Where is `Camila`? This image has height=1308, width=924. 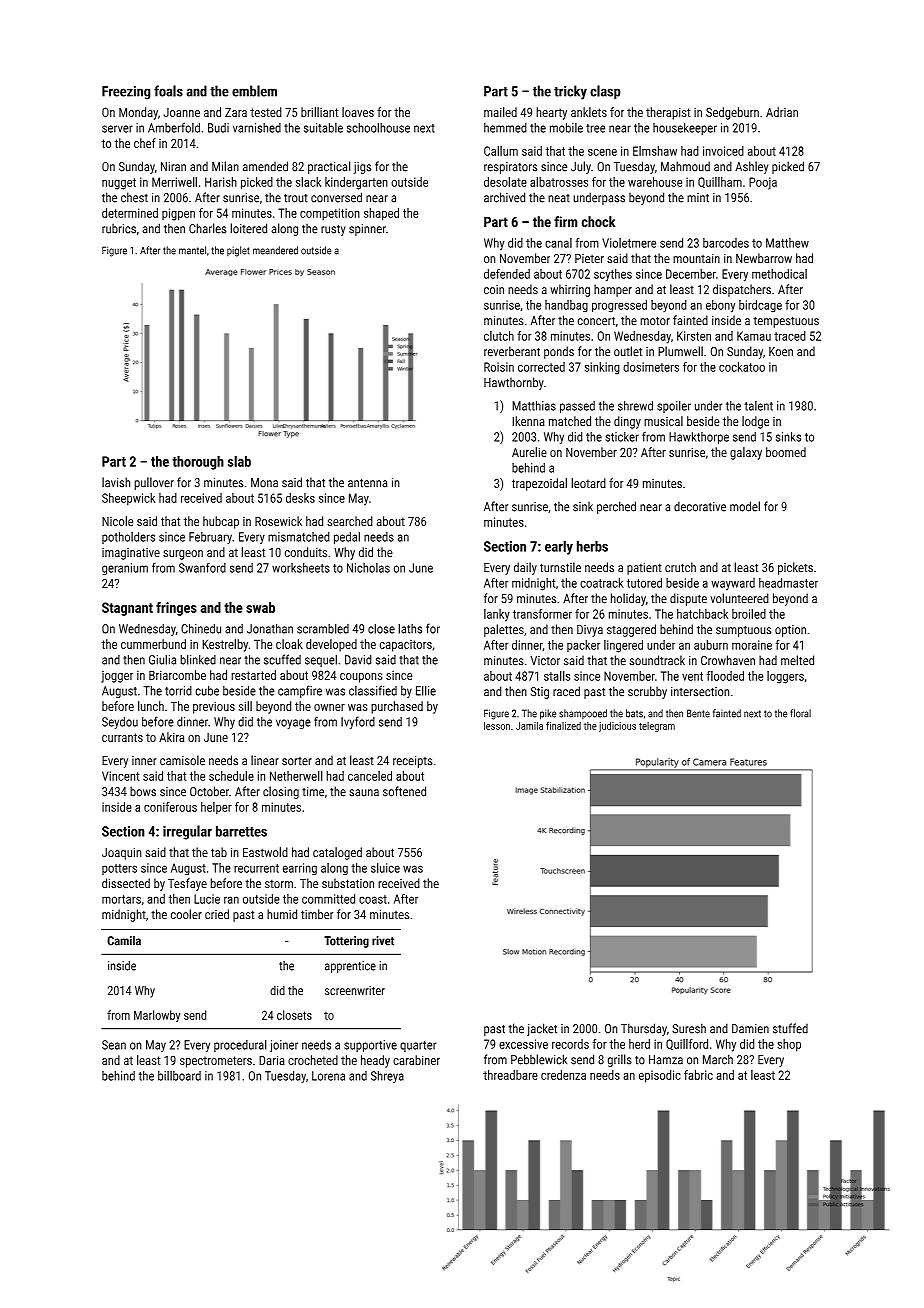 Camila is located at coordinates (124, 941).
